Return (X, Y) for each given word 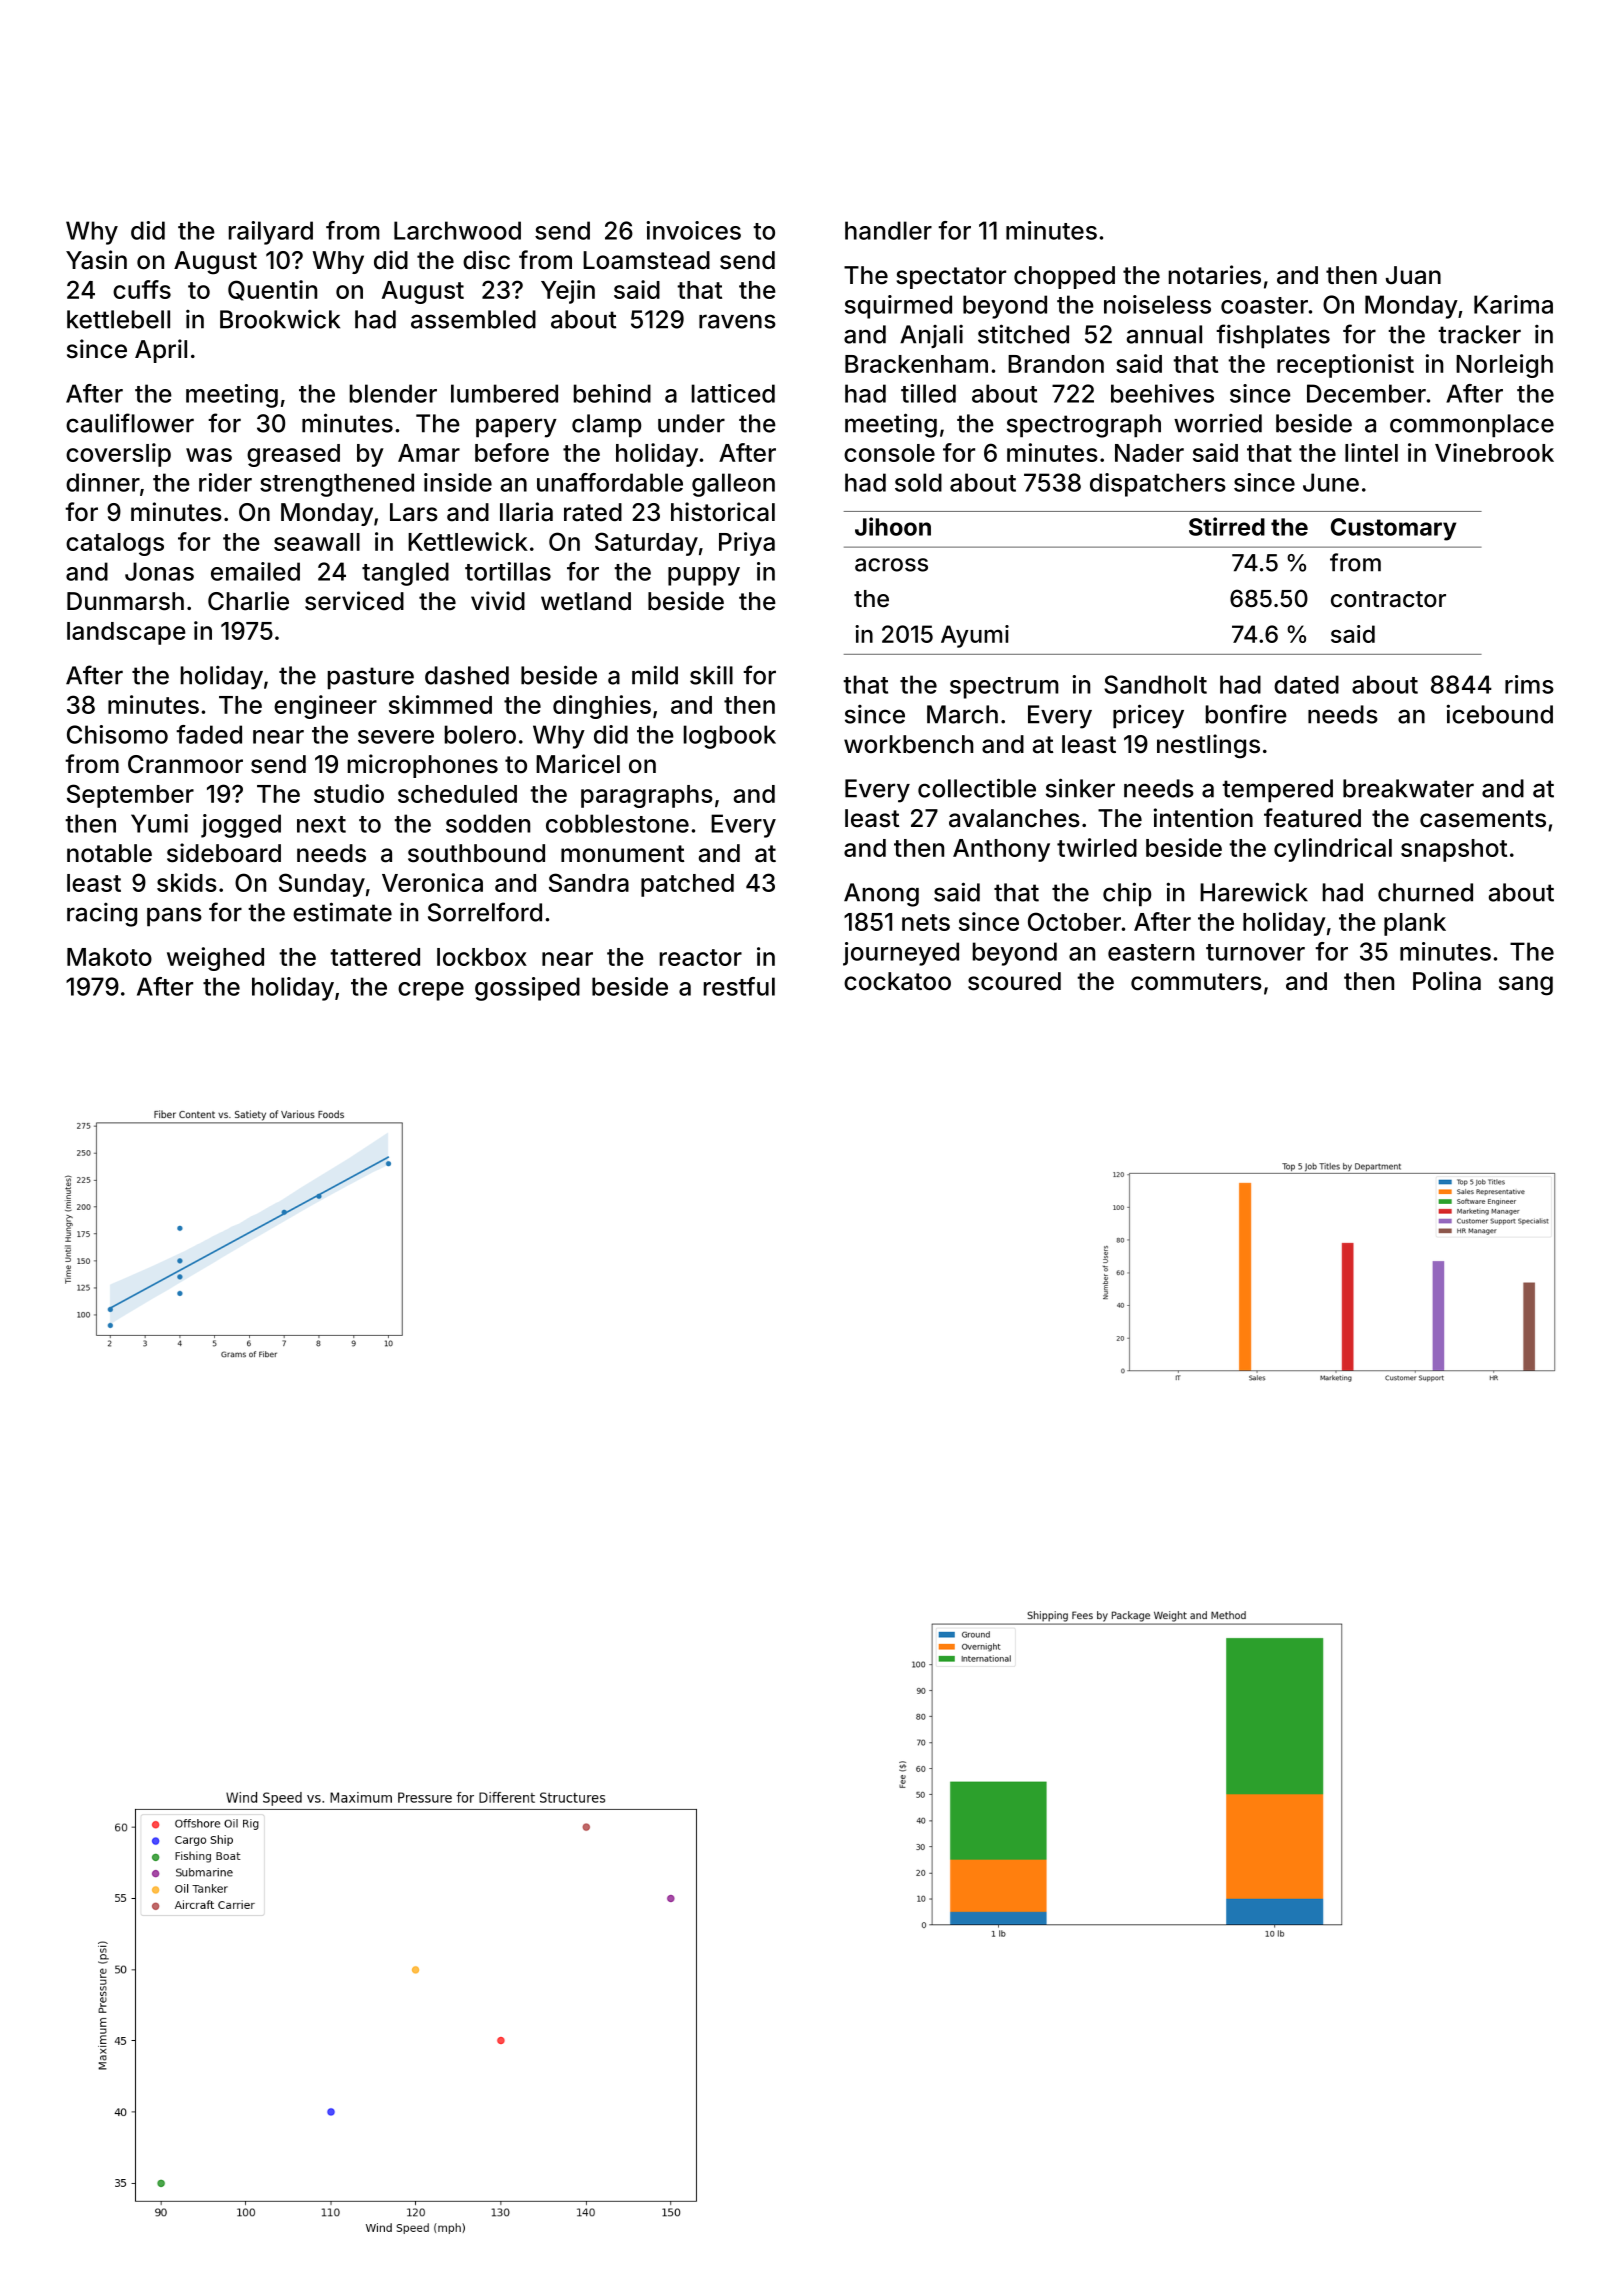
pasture (371, 678)
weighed (215, 959)
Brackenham (916, 364)
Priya (747, 544)
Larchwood (457, 230)
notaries (1215, 275)
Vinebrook (1494, 452)
